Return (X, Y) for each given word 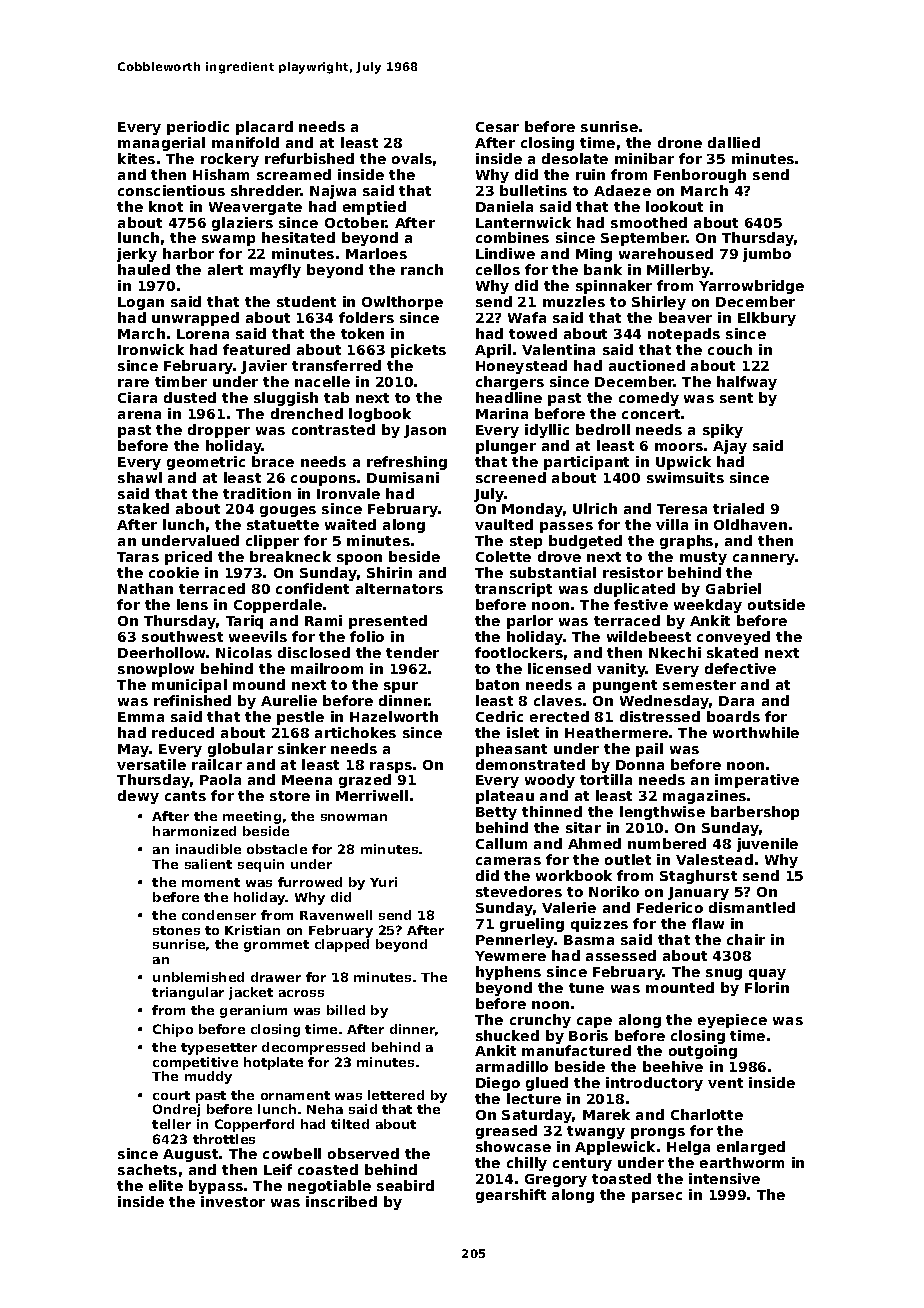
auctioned (647, 365)
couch (730, 349)
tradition (257, 493)
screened (511, 477)
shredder (266, 190)
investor (233, 1201)
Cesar (497, 127)
